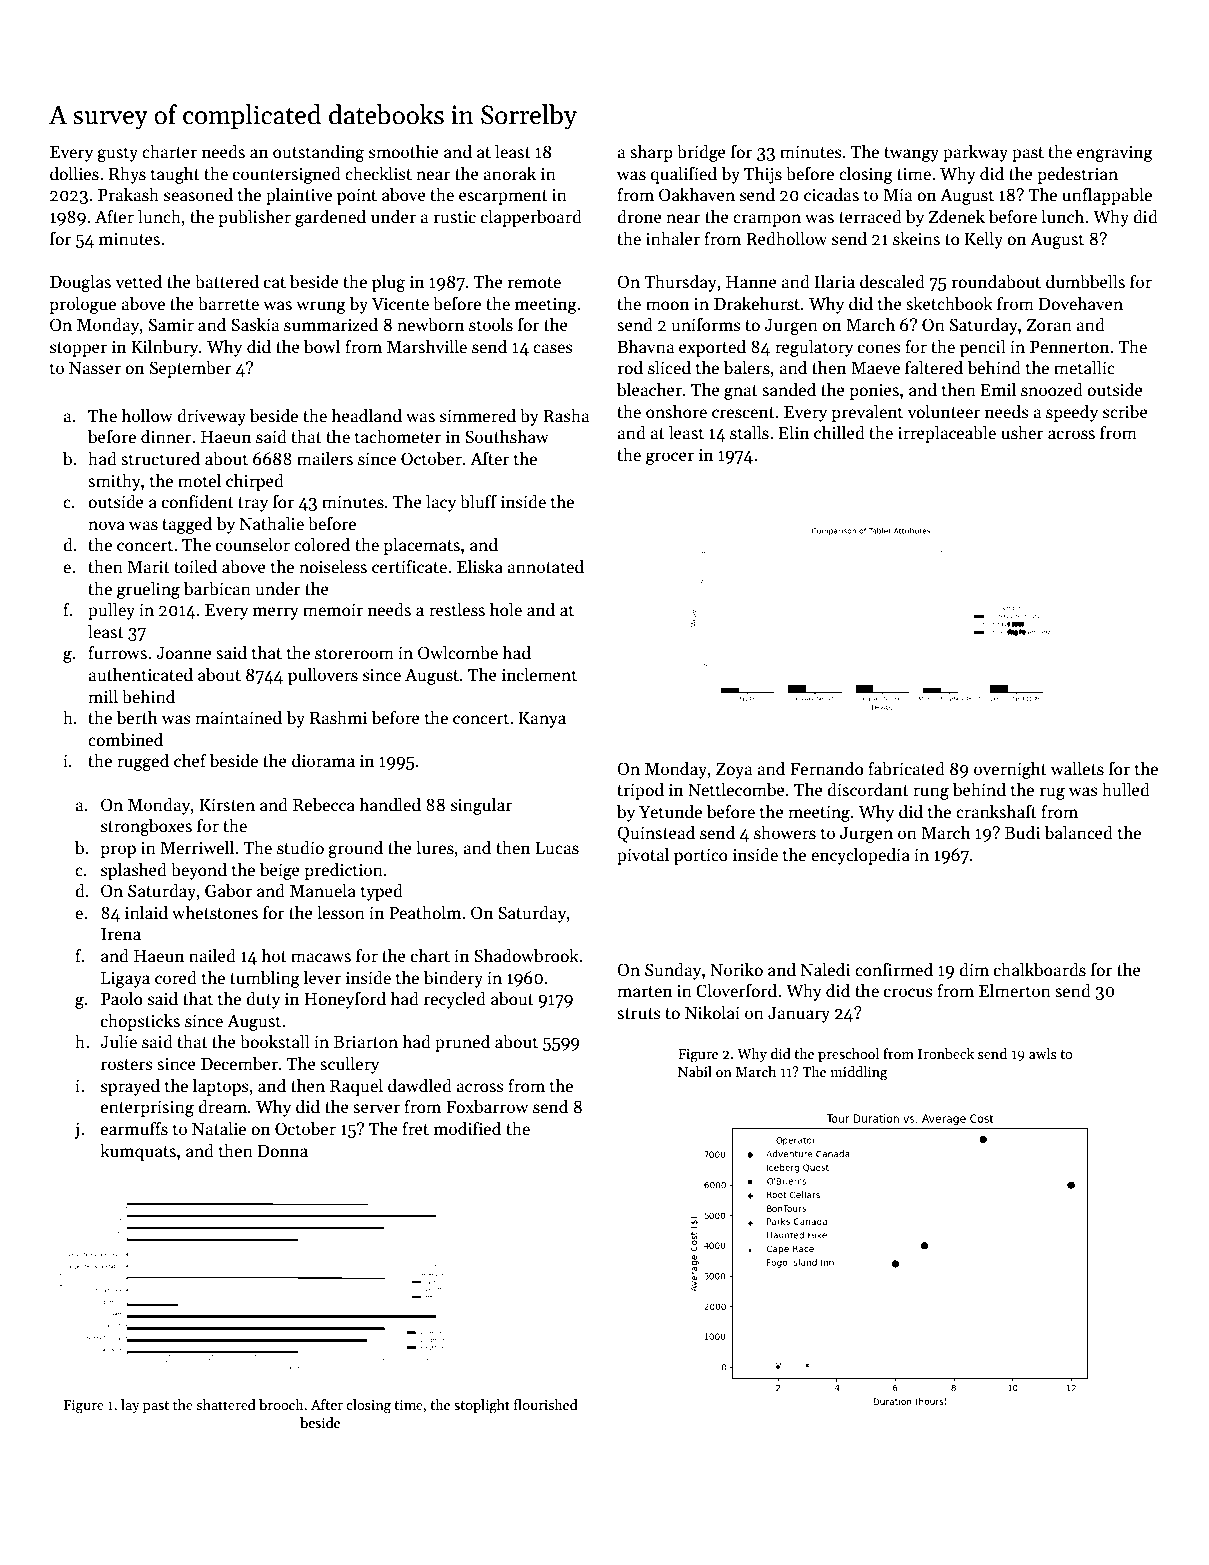 This screenshot has width=1209, height=1565. Describe the element at coordinates (860, 856) in the screenshot. I see `encyclopedia` at that location.
